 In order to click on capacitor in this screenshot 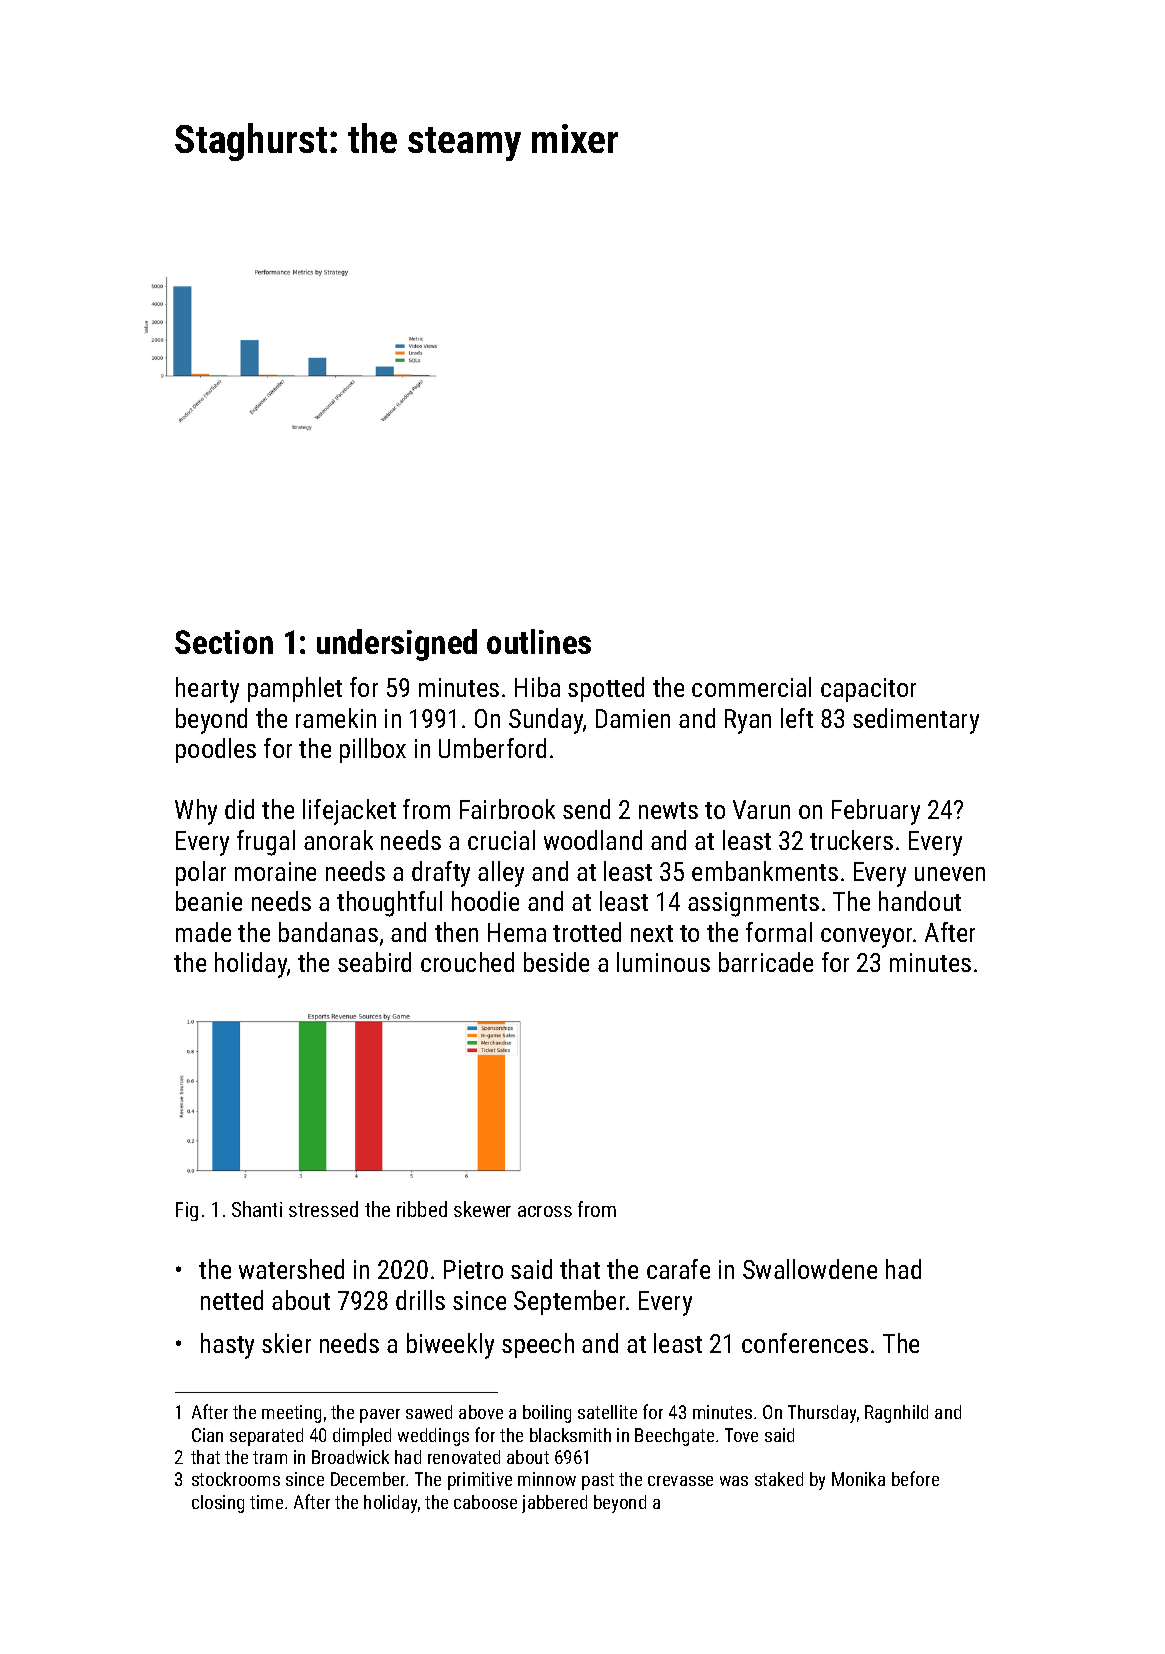, I will do `click(868, 690)`.
